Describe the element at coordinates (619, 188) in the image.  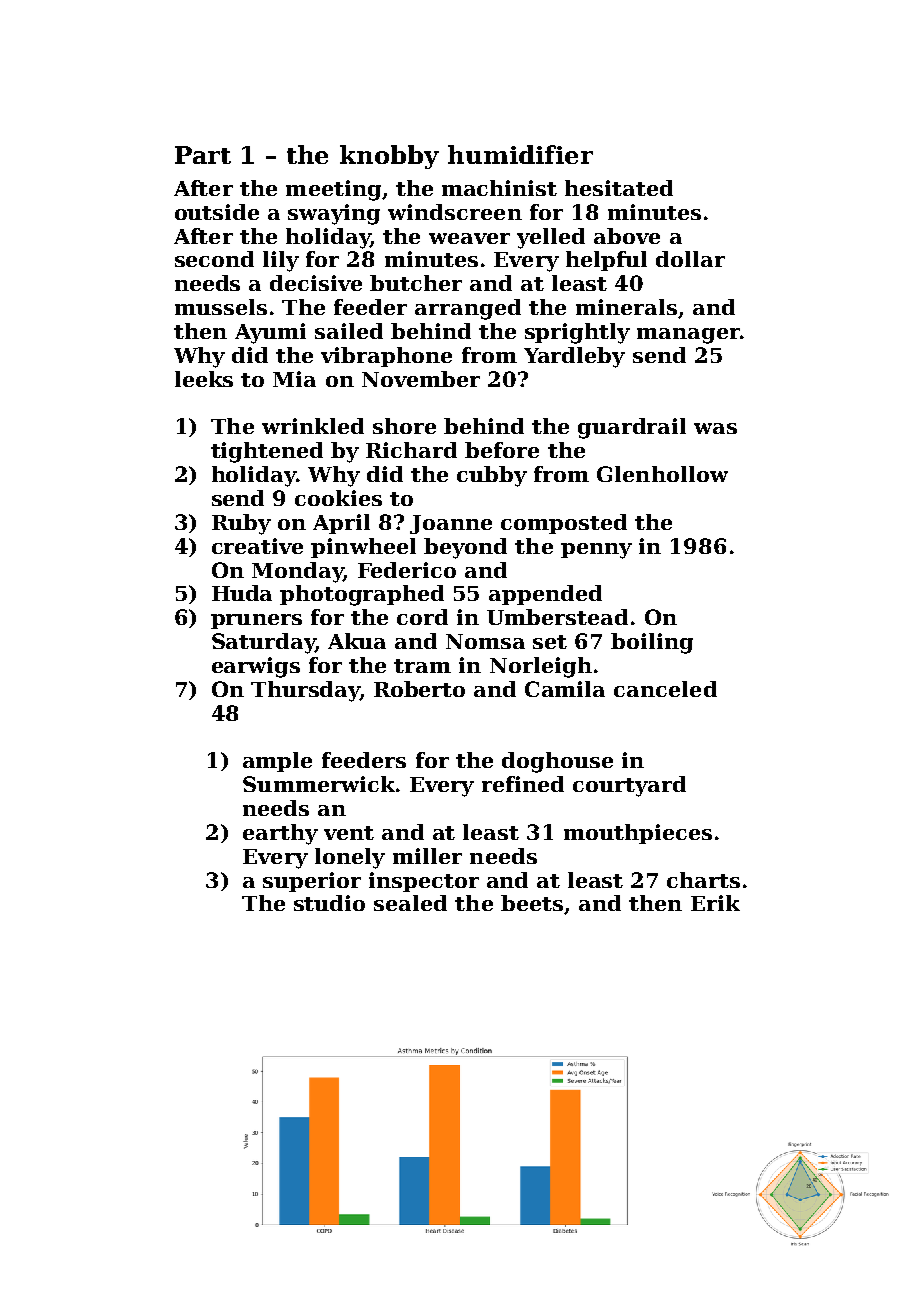
I see `hesitated` at that location.
